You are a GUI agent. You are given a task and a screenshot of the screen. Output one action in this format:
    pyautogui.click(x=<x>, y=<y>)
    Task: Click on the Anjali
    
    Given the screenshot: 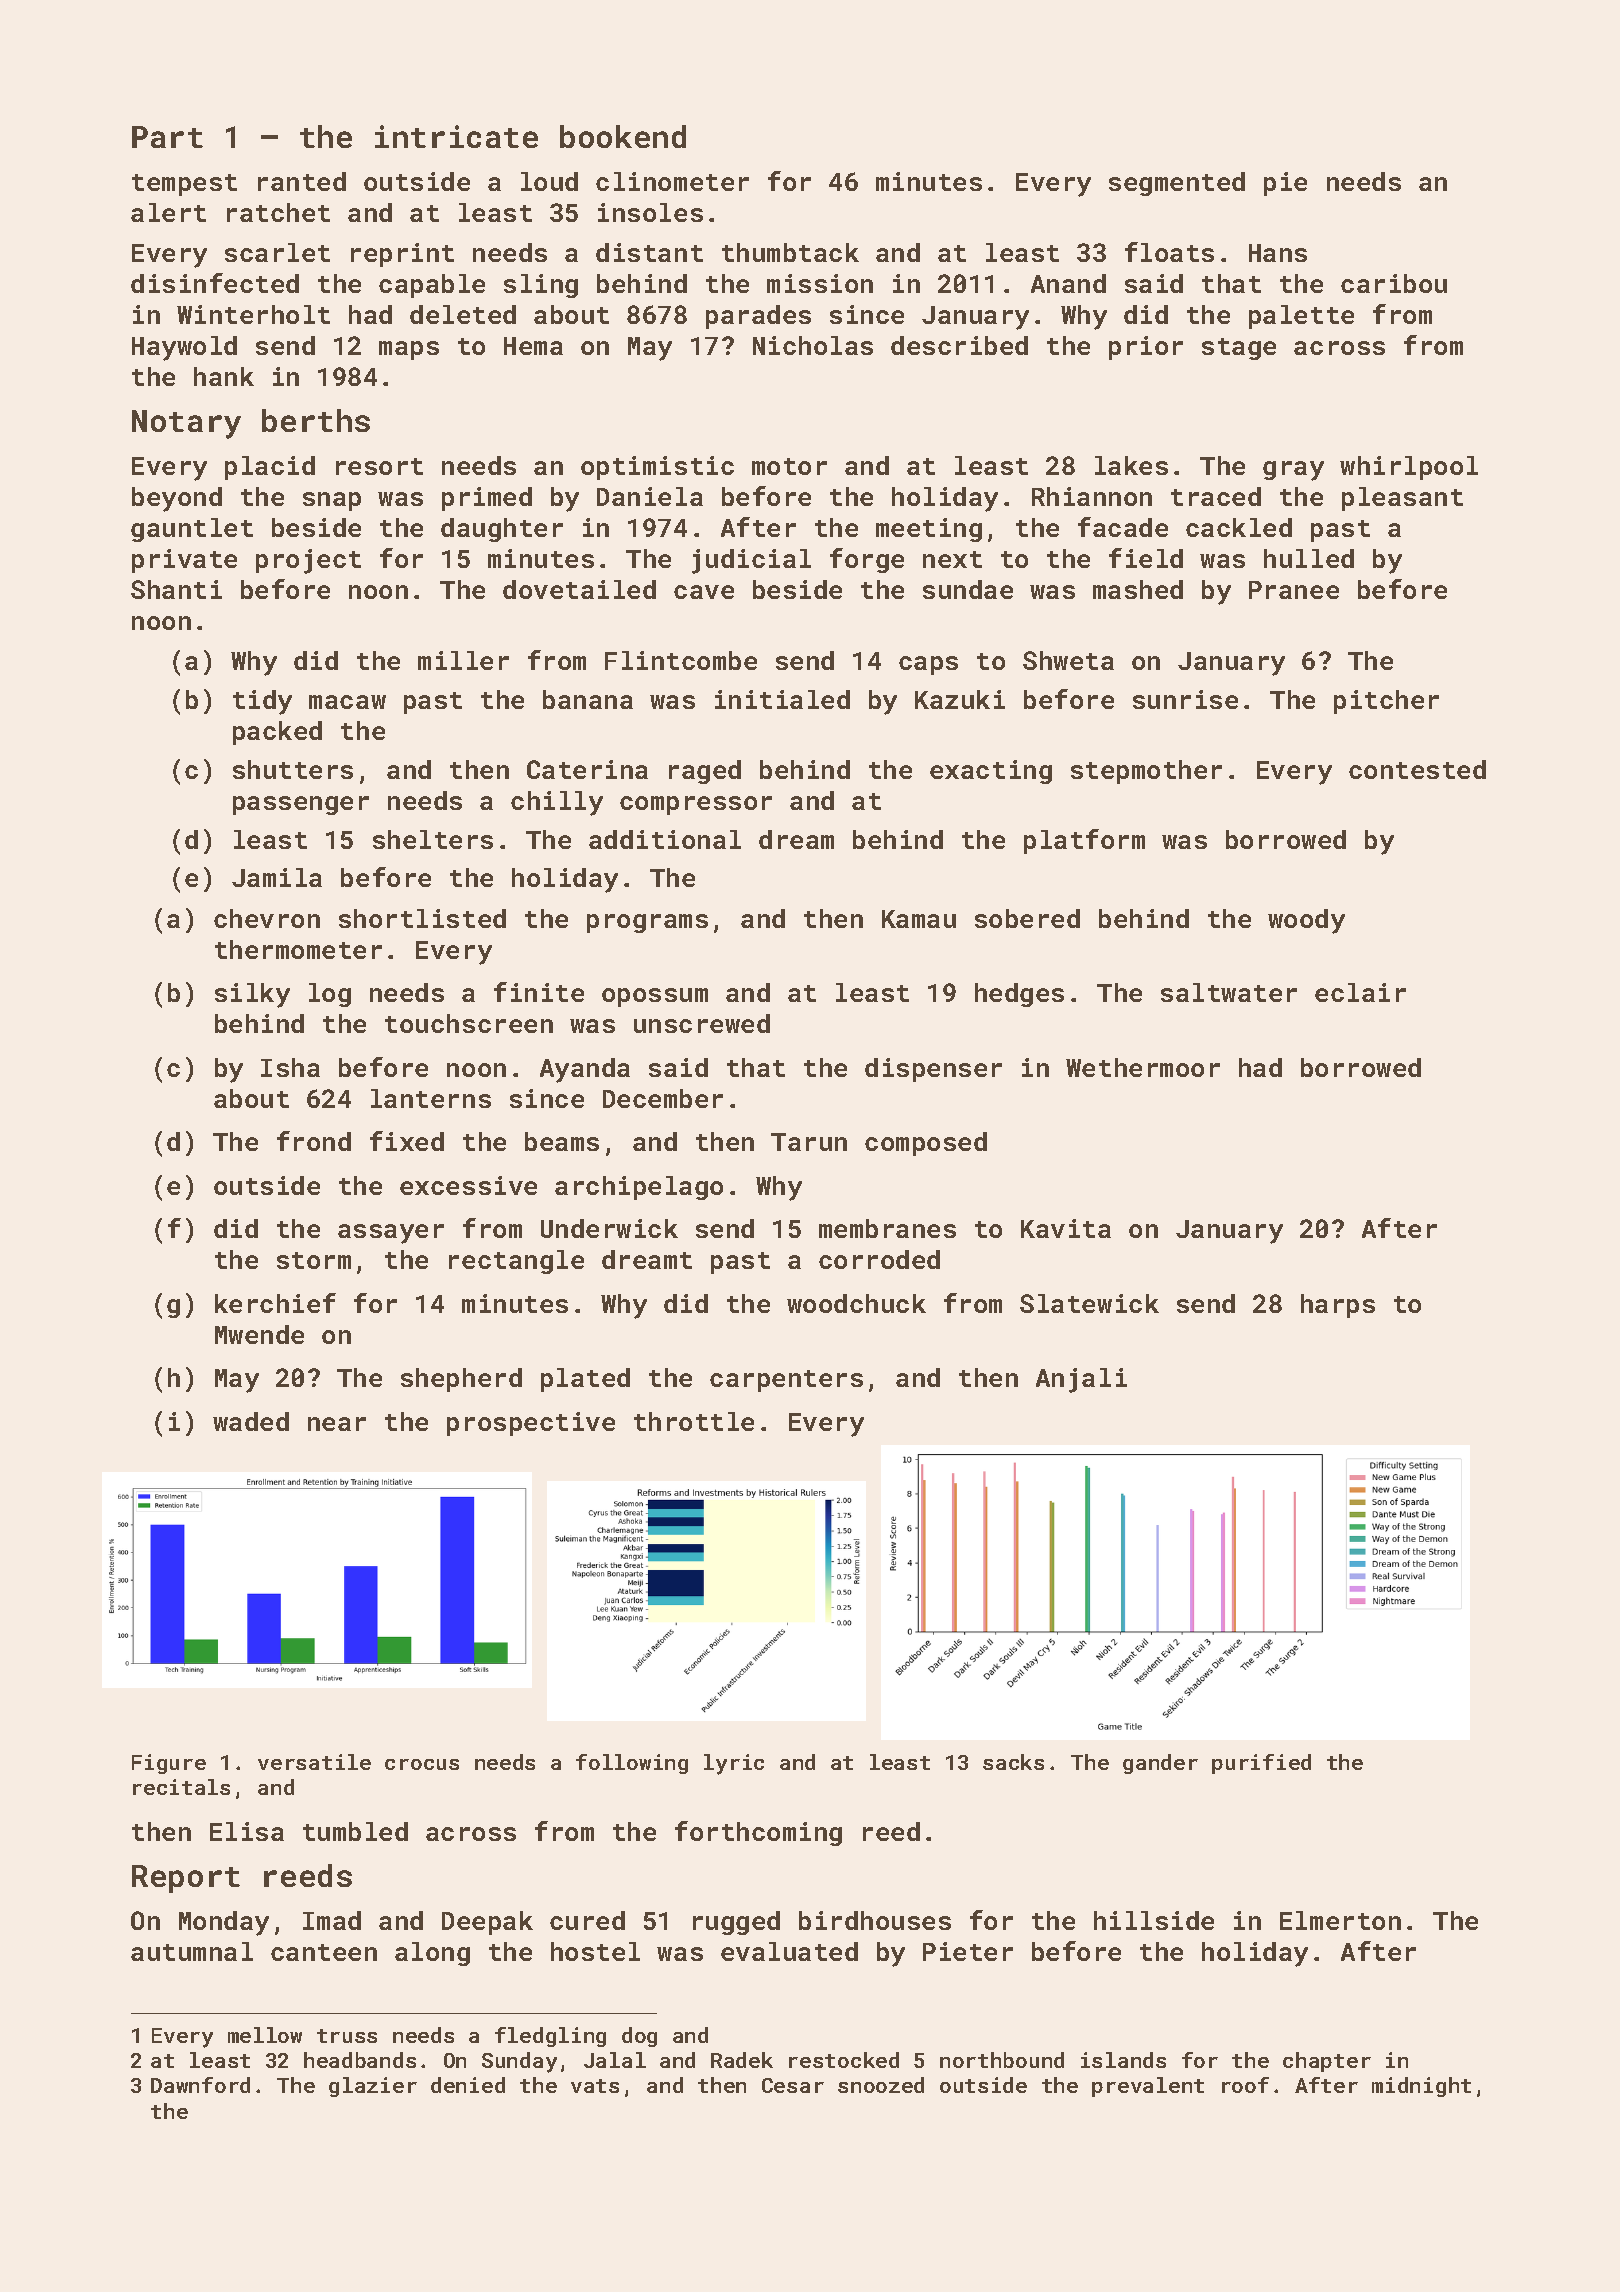 What is the action you would take?
    pyautogui.click(x=1081, y=1380)
